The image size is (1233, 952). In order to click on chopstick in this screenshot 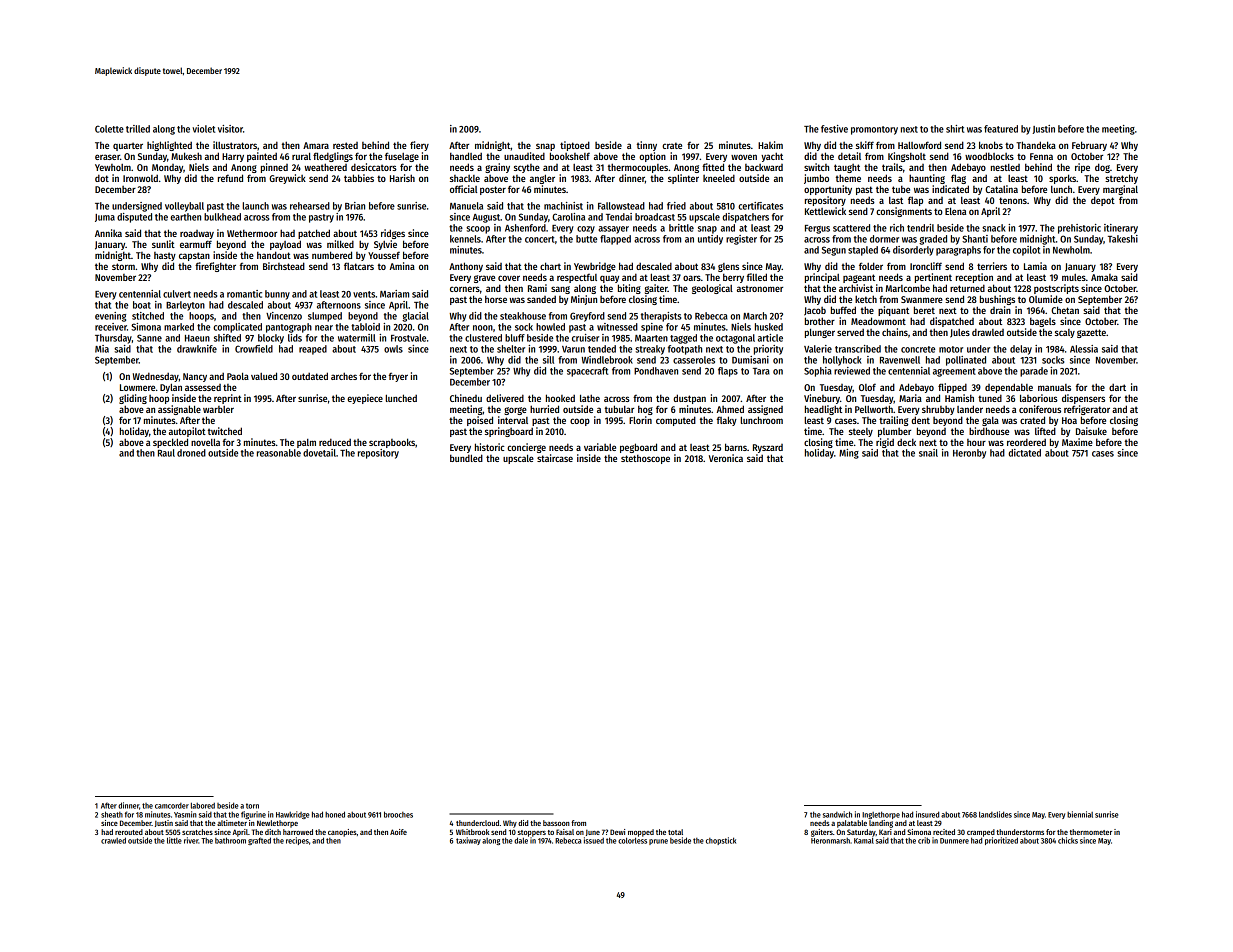, I will do `click(721, 841)`.
